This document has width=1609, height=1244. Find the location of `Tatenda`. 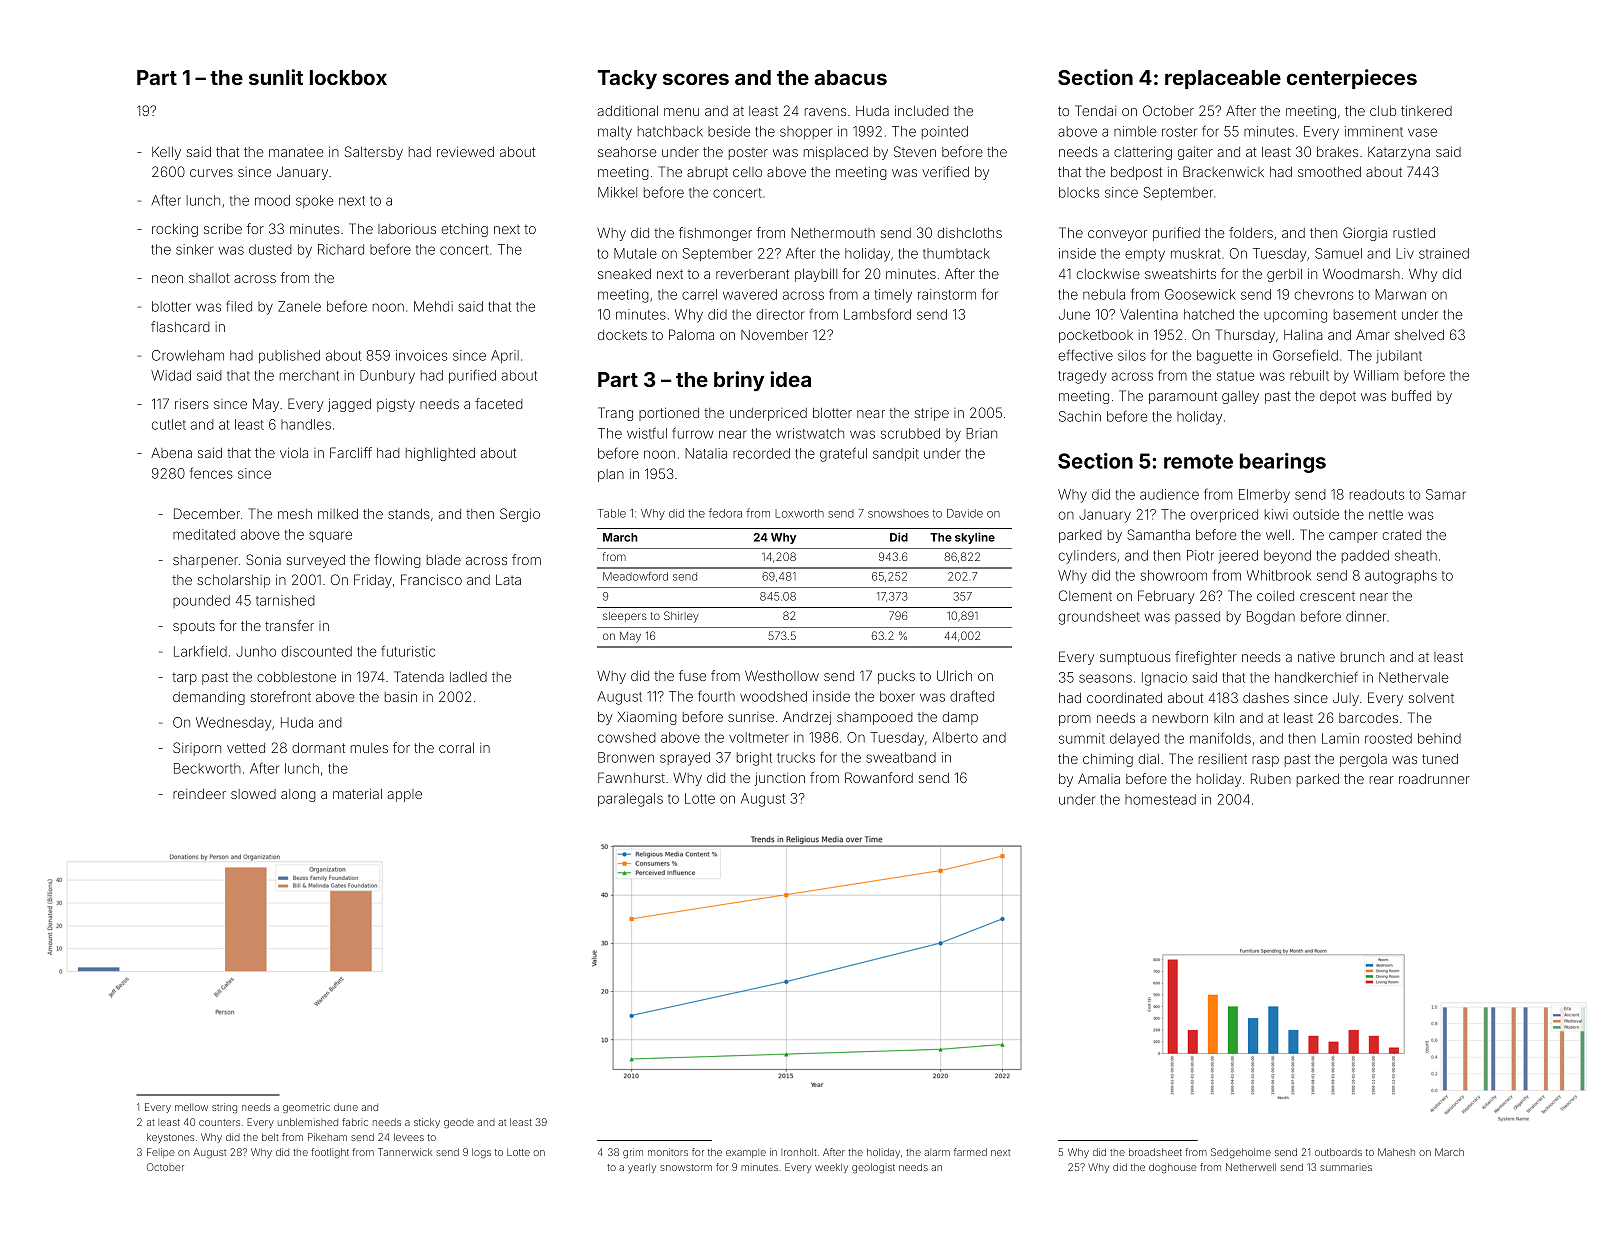

Tatenda is located at coordinates (419, 676).
